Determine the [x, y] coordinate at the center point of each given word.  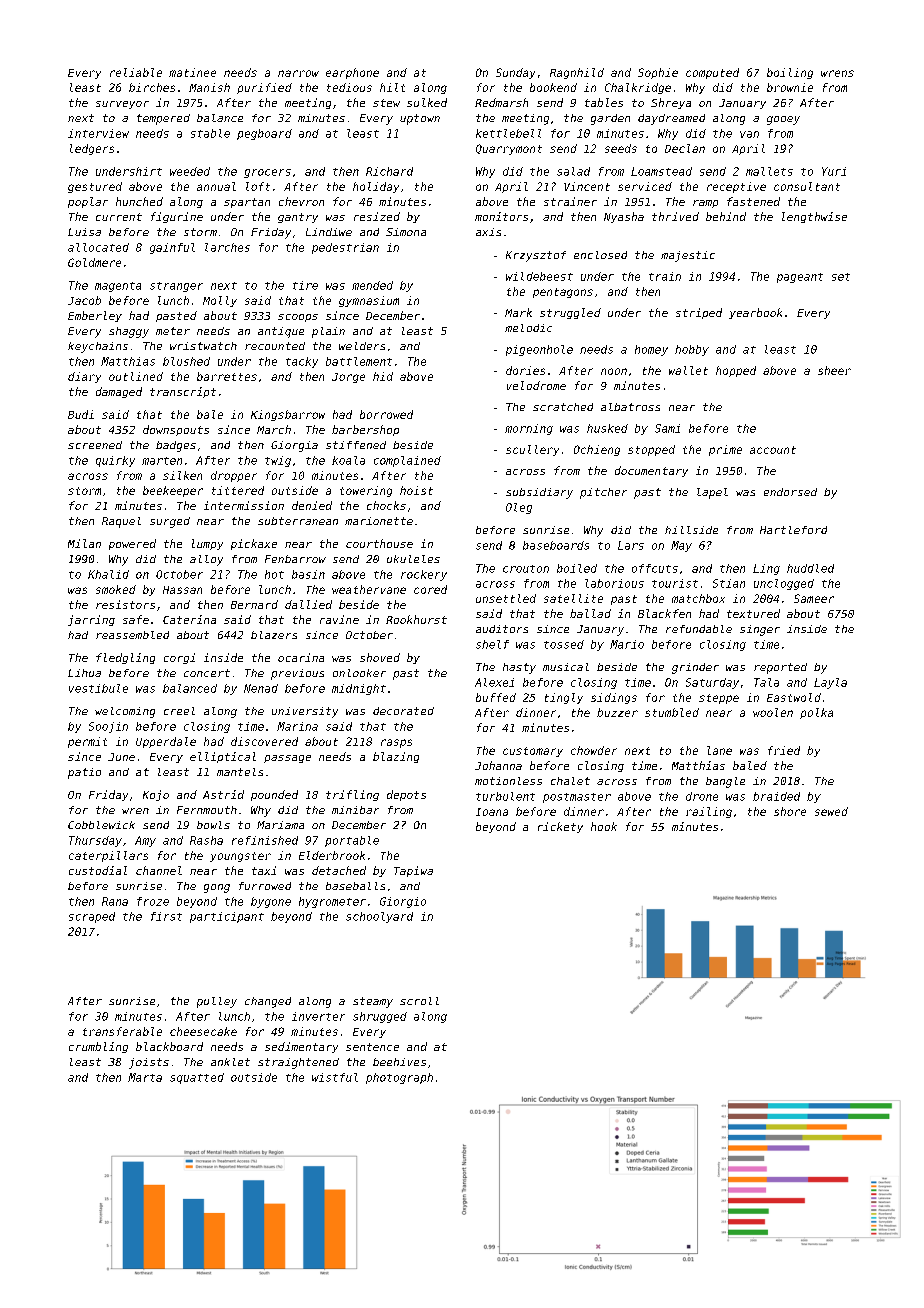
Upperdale [166, 742]
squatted [197, 1078]
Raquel [121, 522]
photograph [399, 1078]
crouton [526, 569]
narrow [298, 73]
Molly [220, 301]
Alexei [494, 682]
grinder [695, 668]
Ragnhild [577, 73]
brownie [790, 87]
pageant [800, 278]
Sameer [814, 598]
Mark [518, 312]
